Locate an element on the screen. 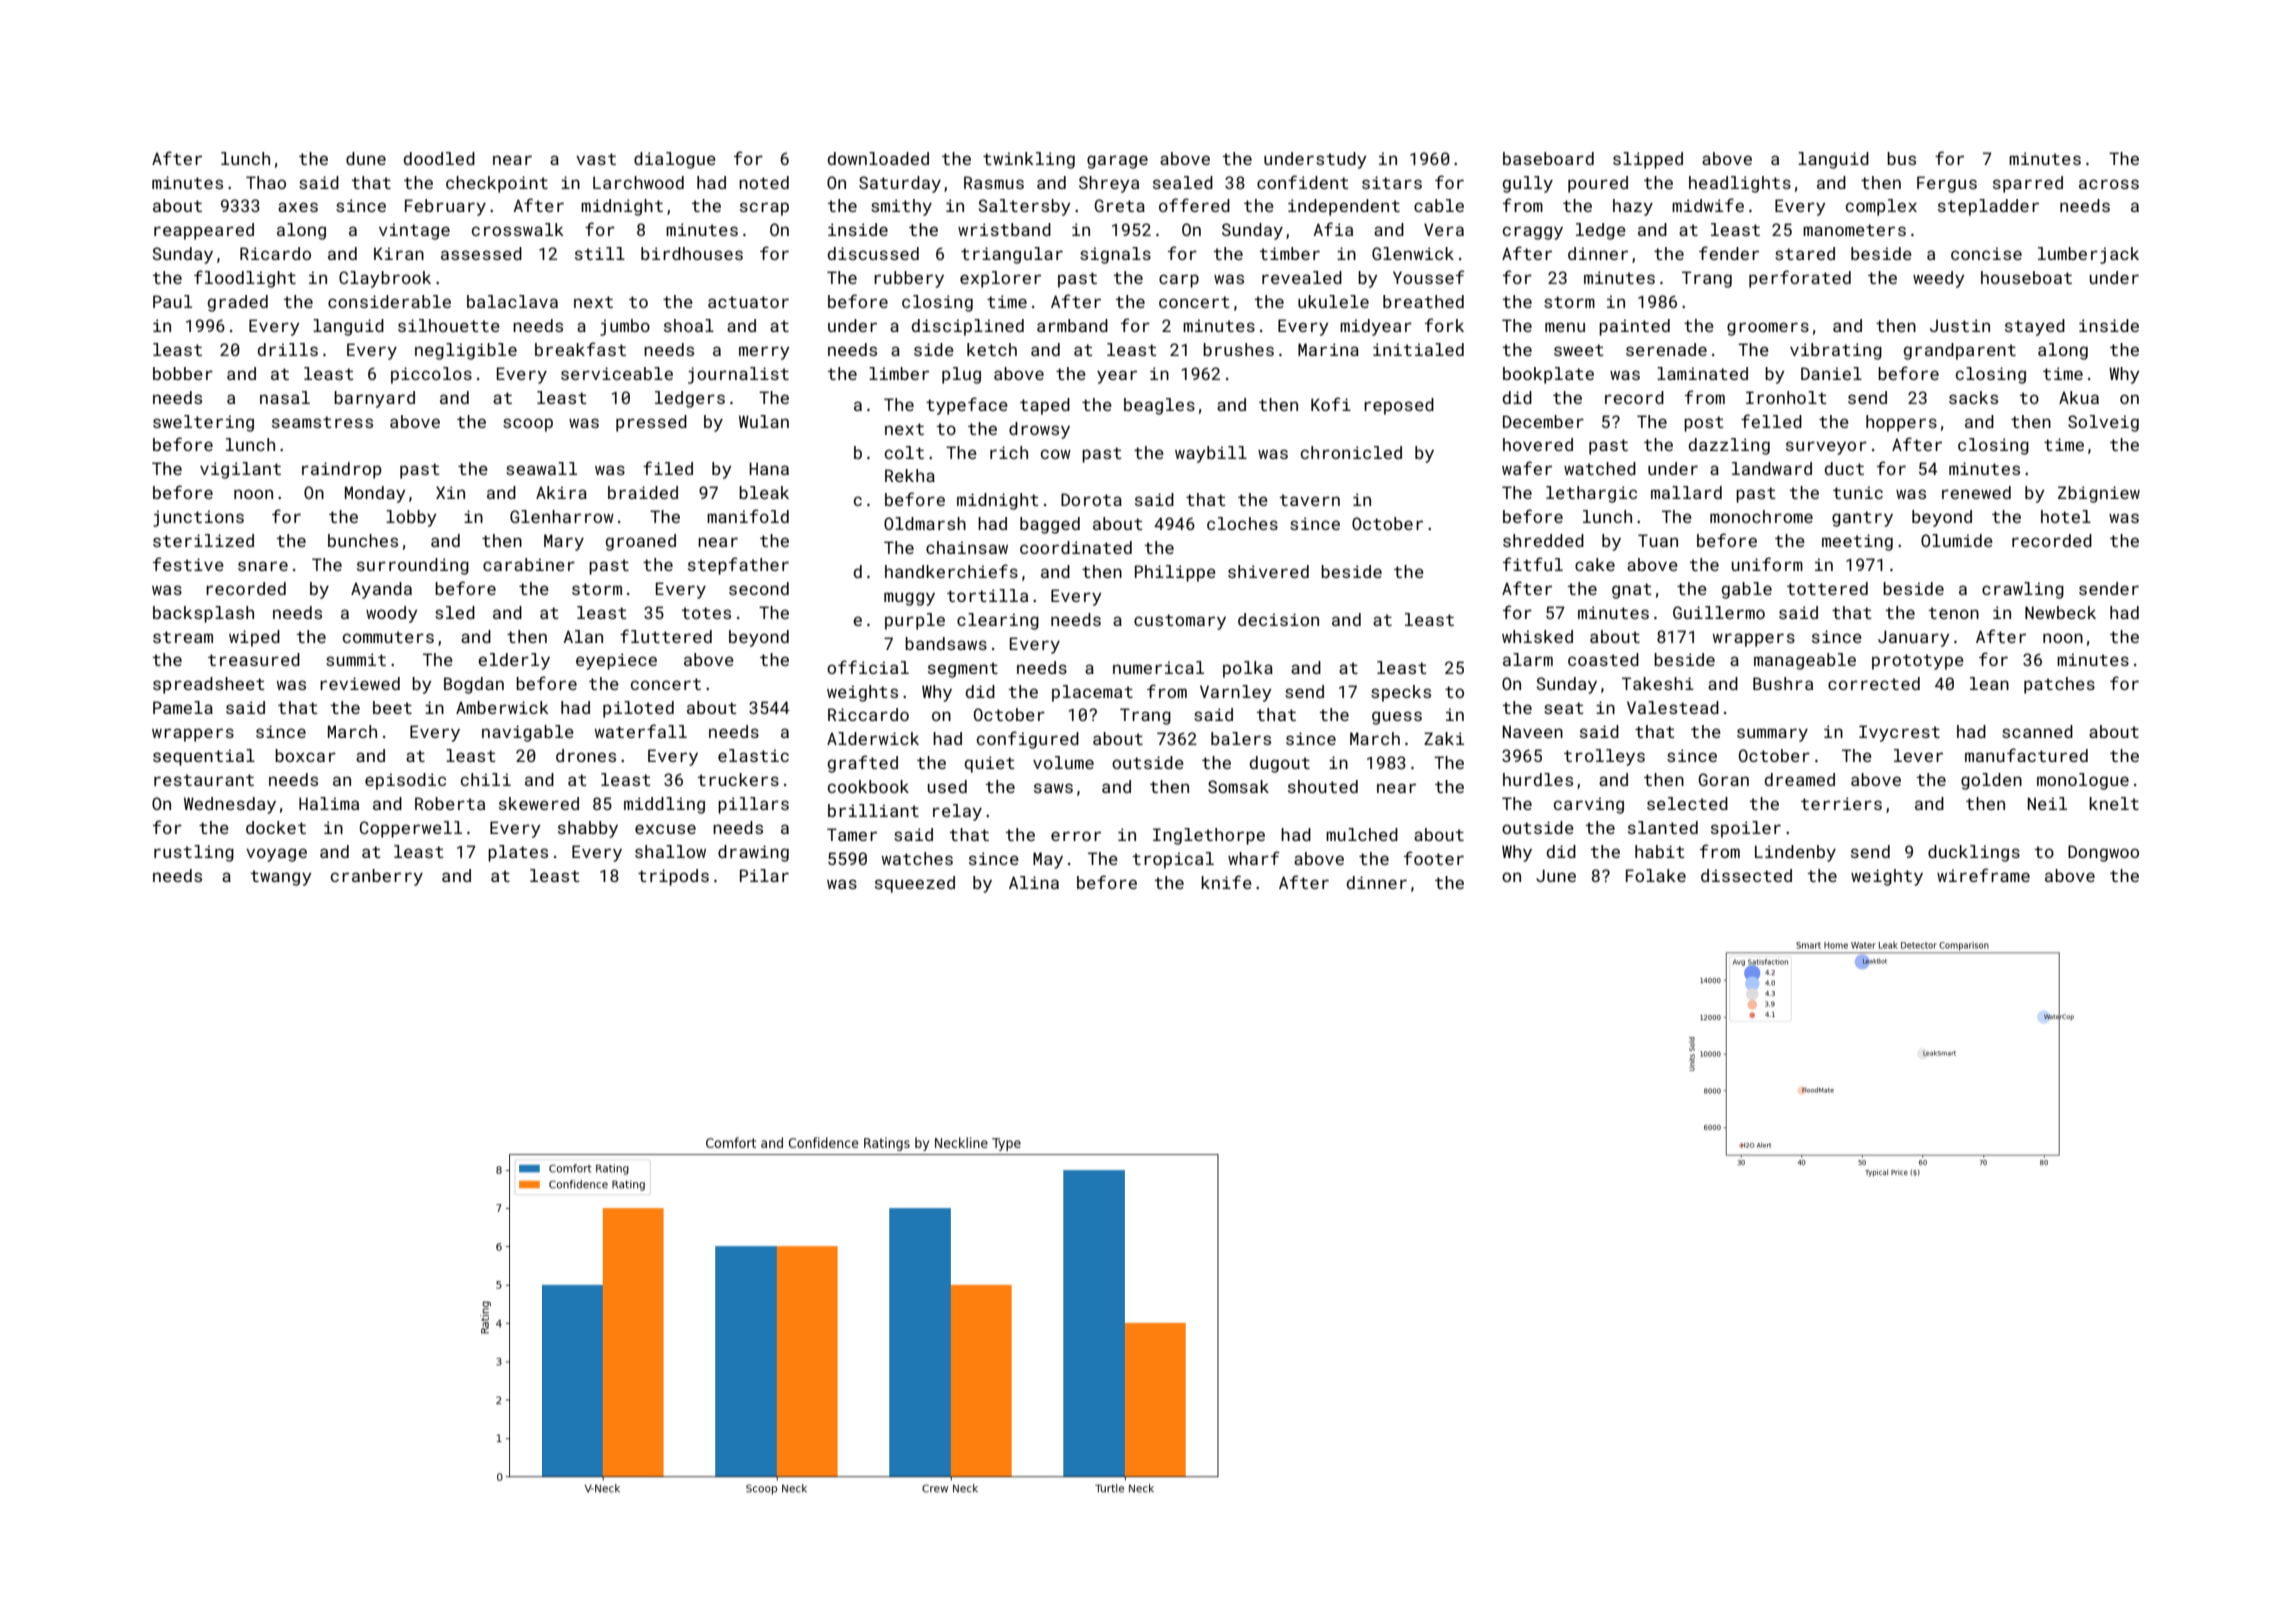  uniform is located at coordinates (1767, 564).
